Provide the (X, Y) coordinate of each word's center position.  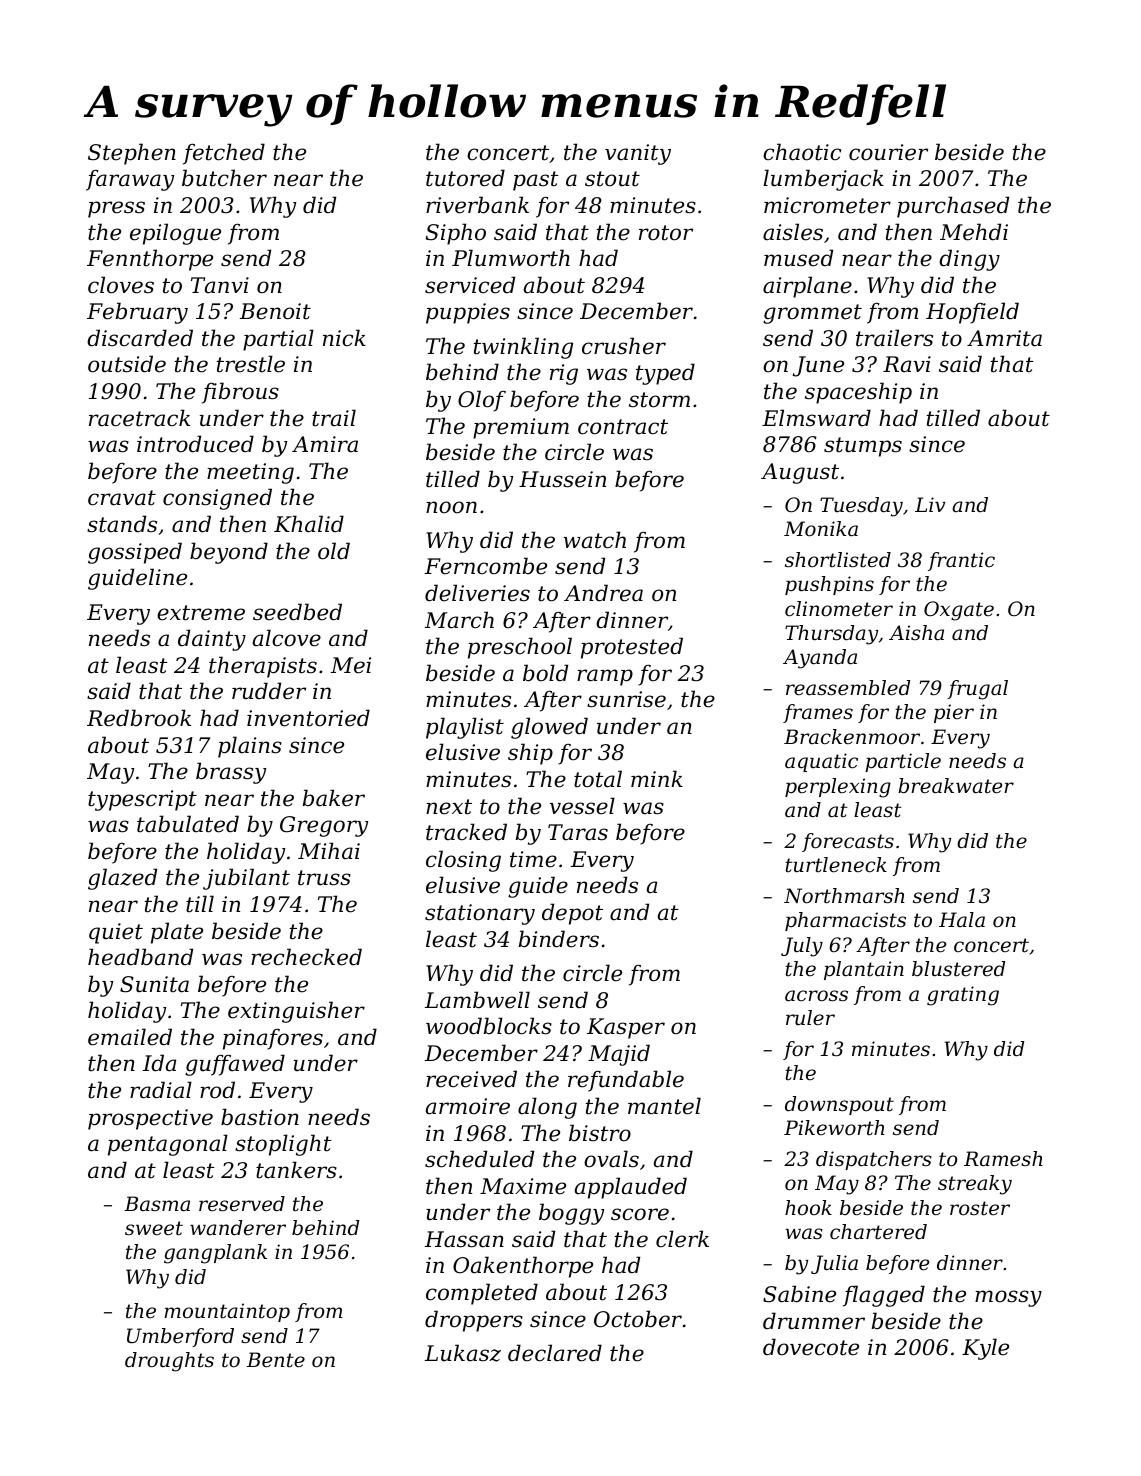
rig (564, 374)
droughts (169, 1362)
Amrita (1004, 338)
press (116, 209)
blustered (958, 969)
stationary (480, 914)
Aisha (916, 633)
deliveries (477, 593)
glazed (122, 879)
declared (555, 1353)
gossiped (135, 553)
